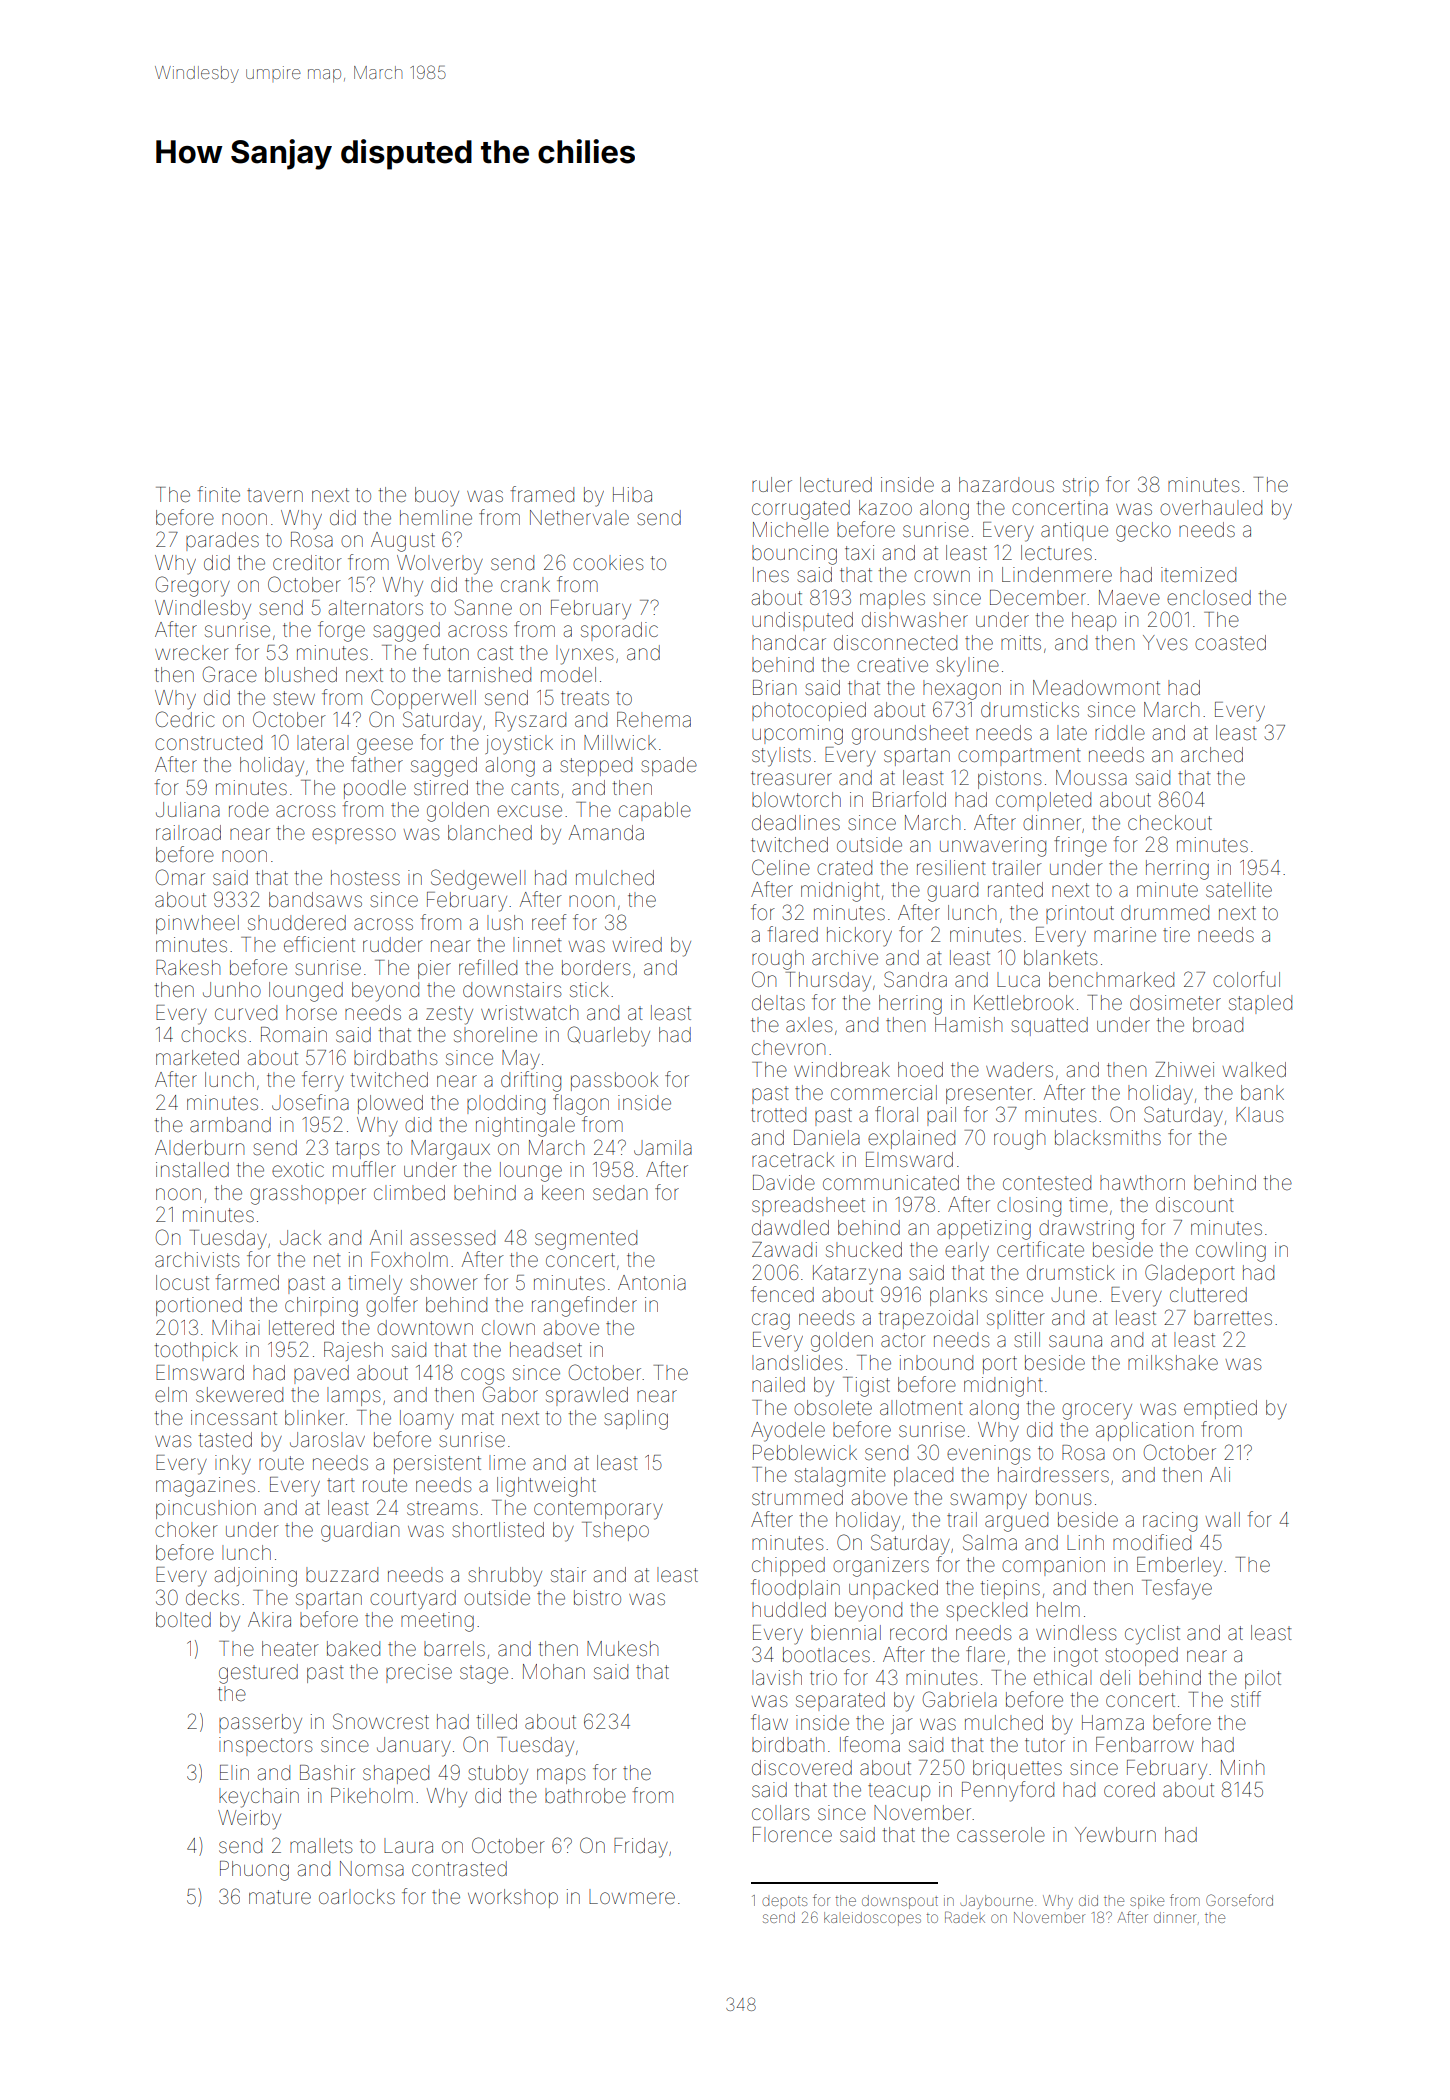 The width and height of the screenshot is (1450, 2100). I want to click on briquettes, so click(1017, 1769).
